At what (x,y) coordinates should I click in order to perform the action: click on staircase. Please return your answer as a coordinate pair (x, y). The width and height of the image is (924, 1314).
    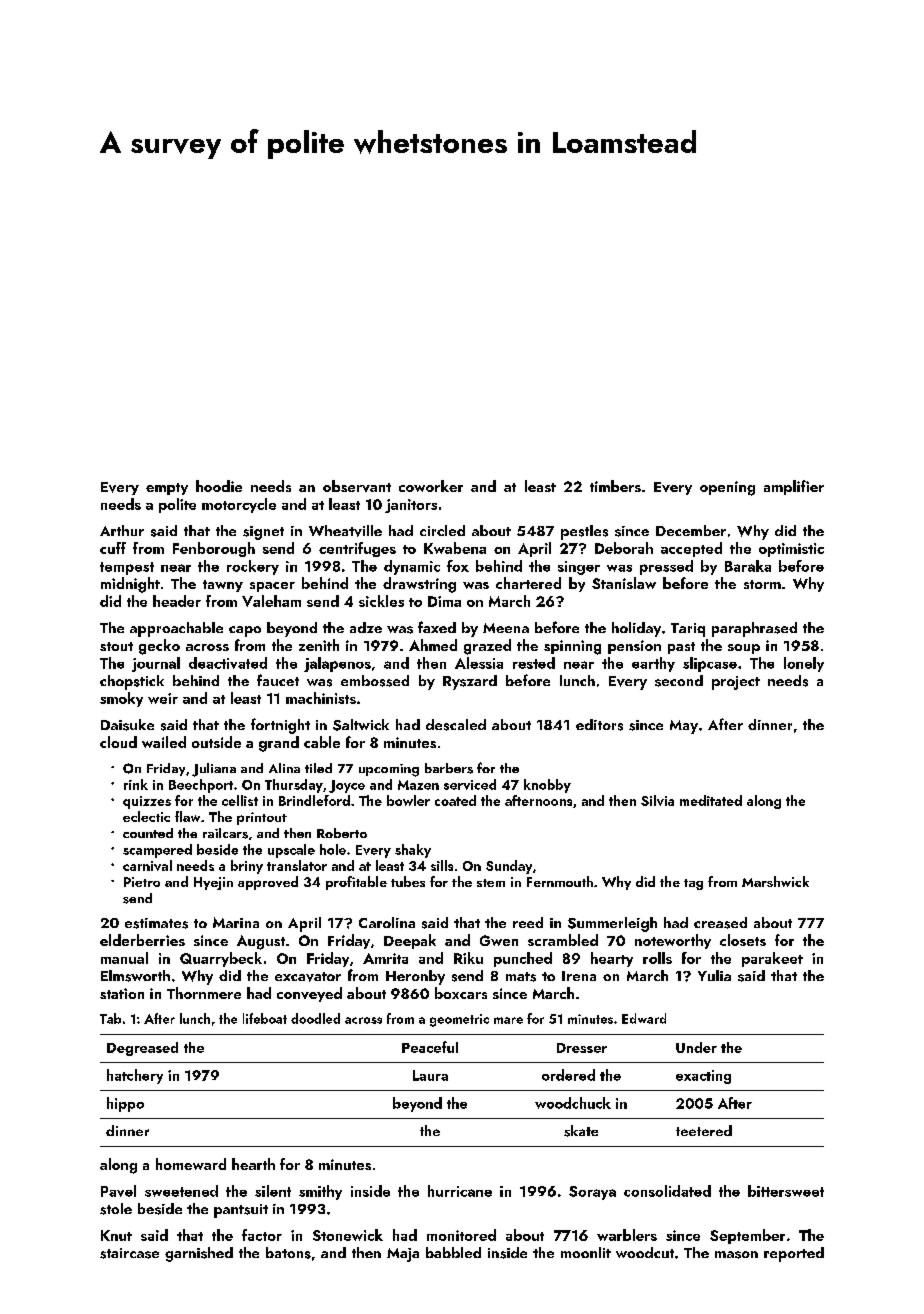
    Looking at the image, I should click on (129, 1253).
